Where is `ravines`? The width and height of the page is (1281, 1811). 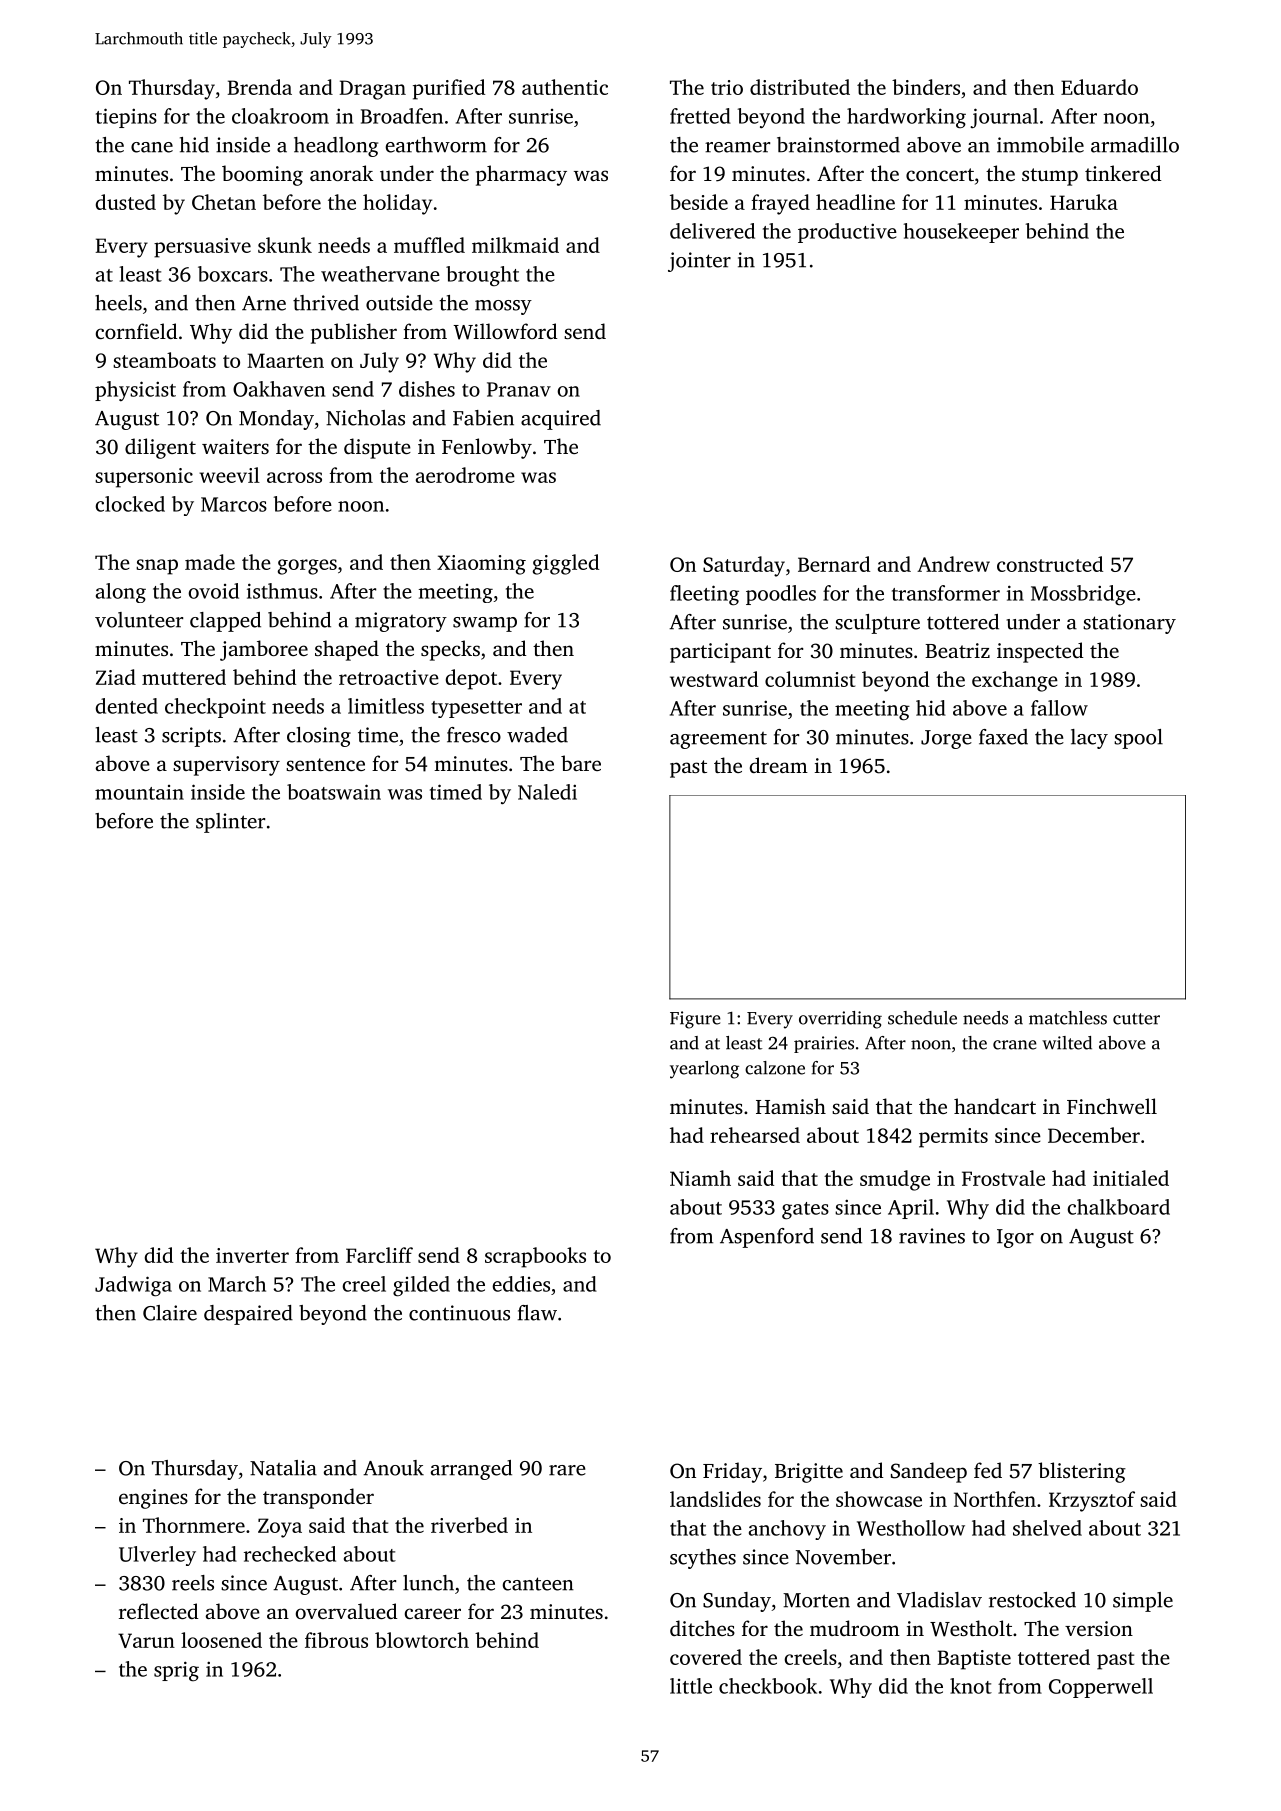
ravines is located at coordinates (932, 1236).
